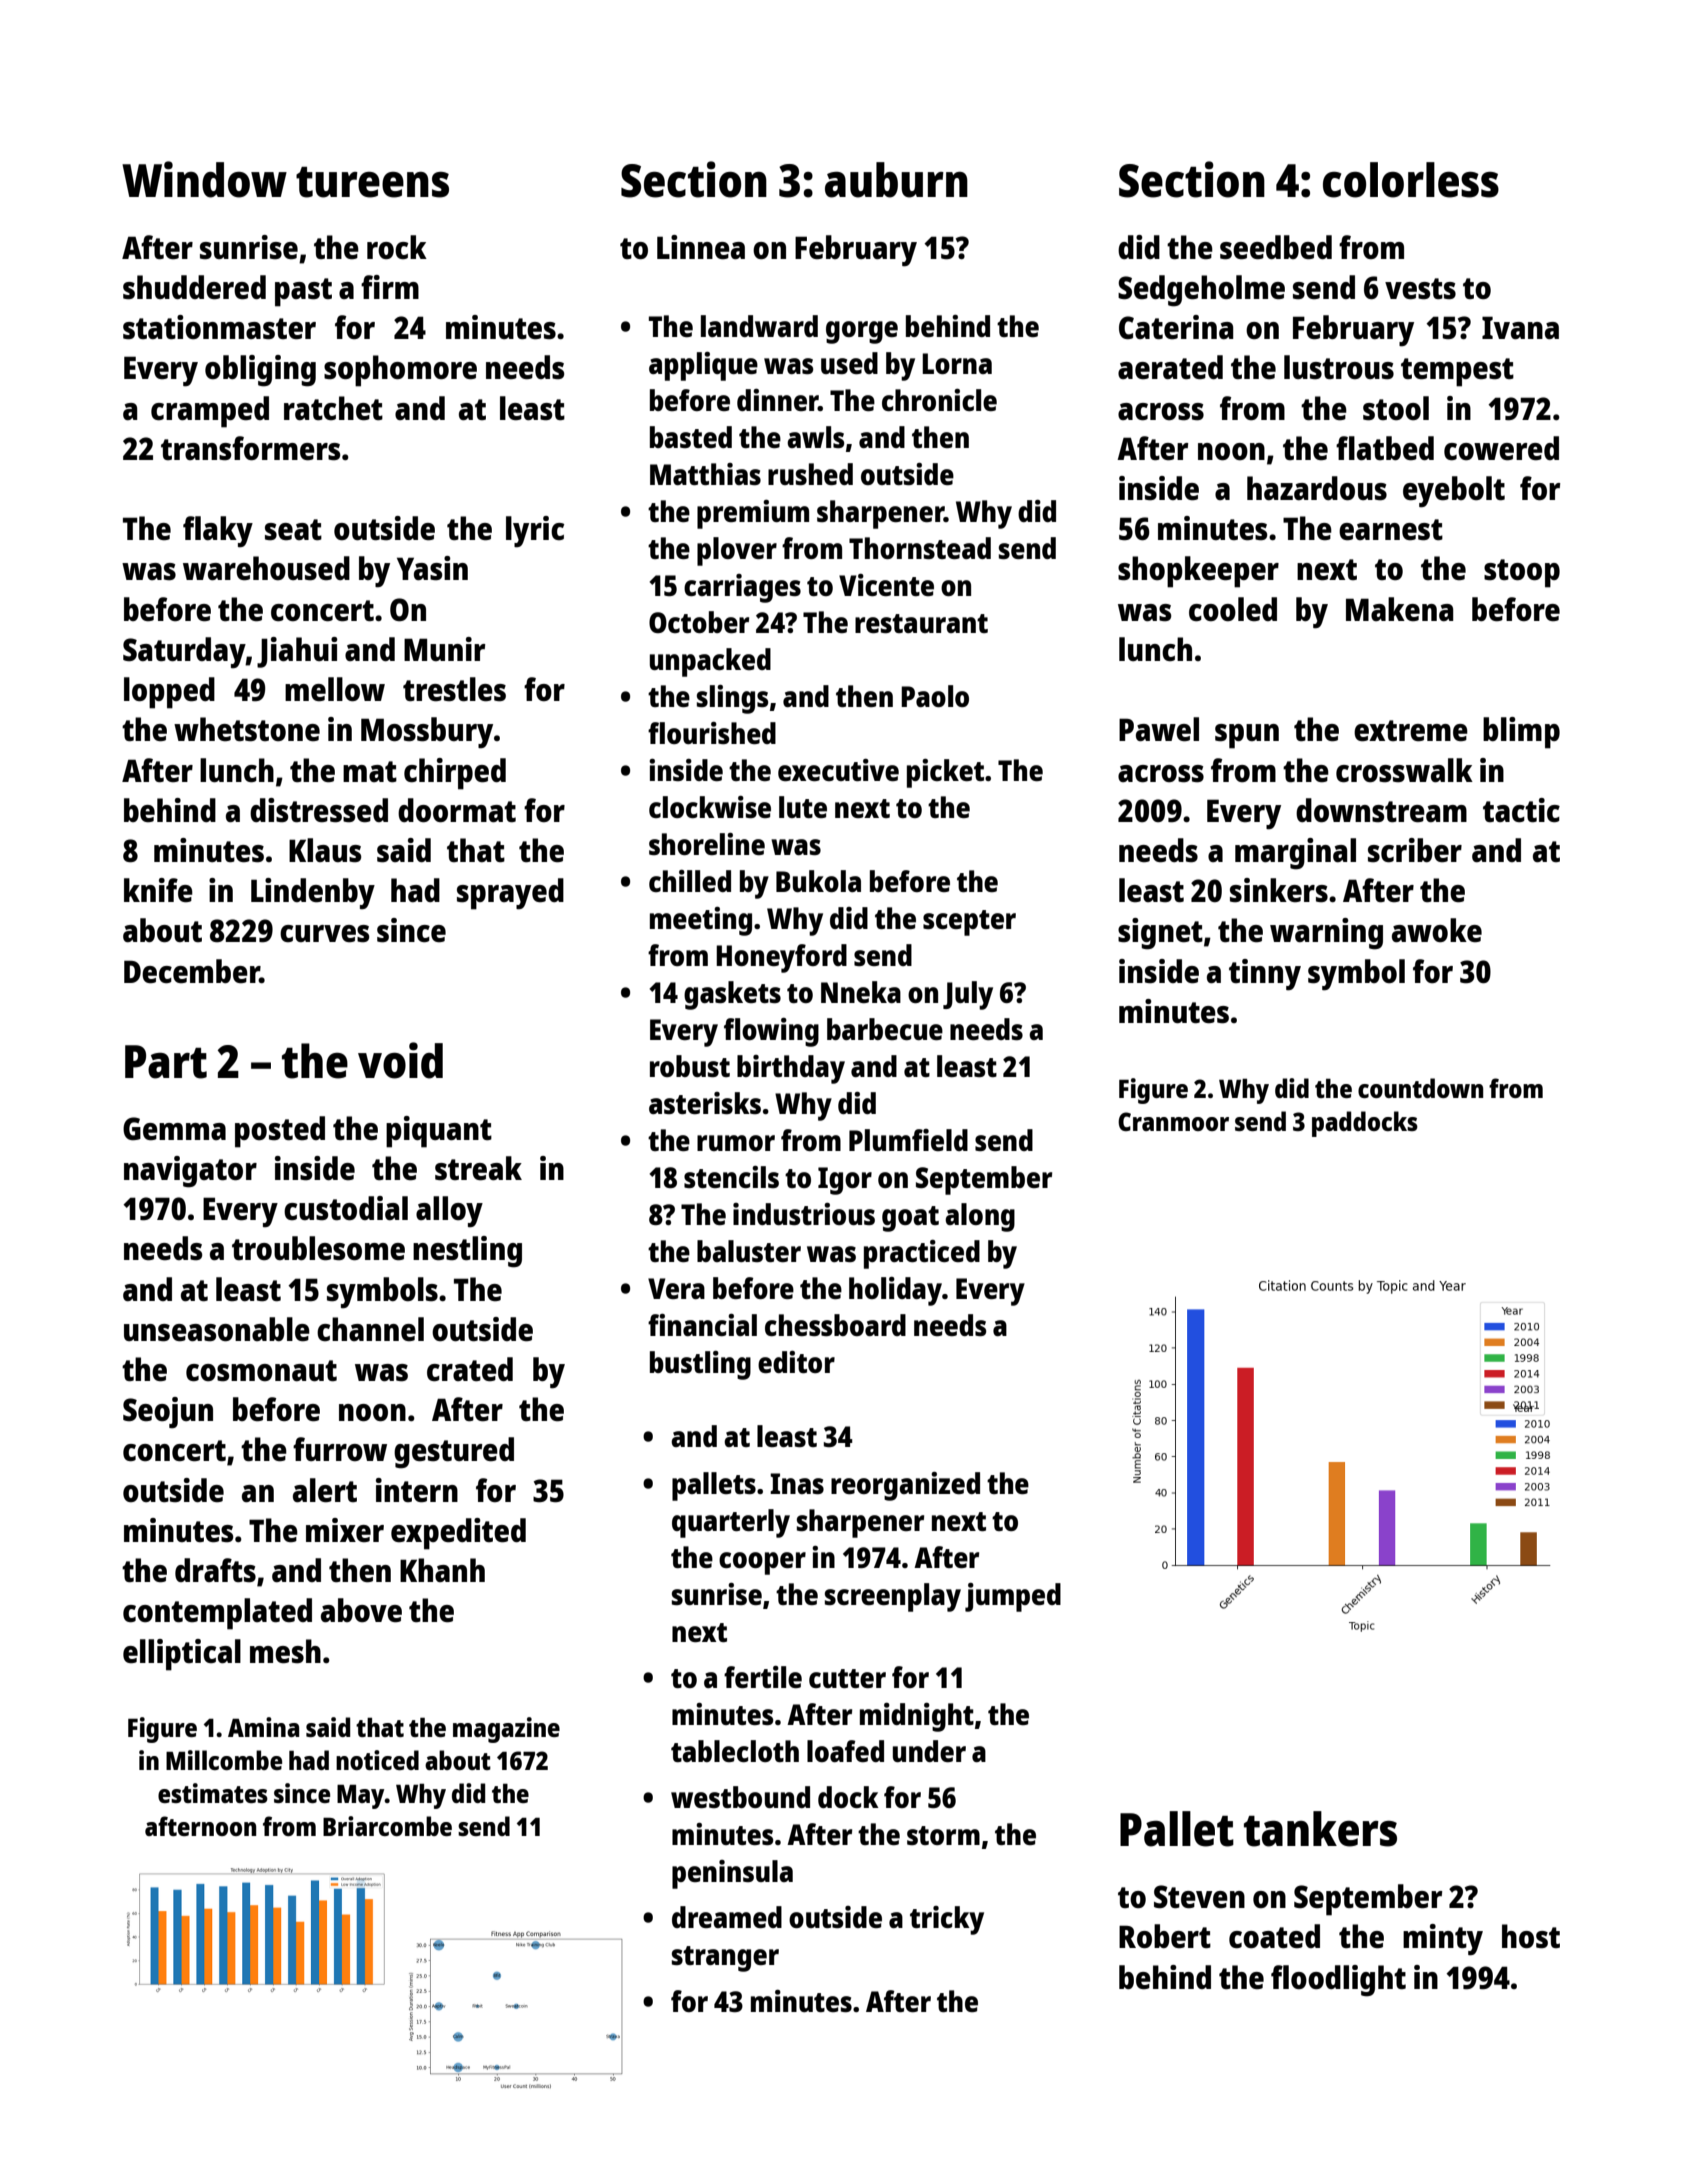 The width and height of the screenshot is (1683, 2178). What do you see at coordinates (1279, 890) in the screenshot?
I see `sinkers` at bounding box center [1279, 890].
